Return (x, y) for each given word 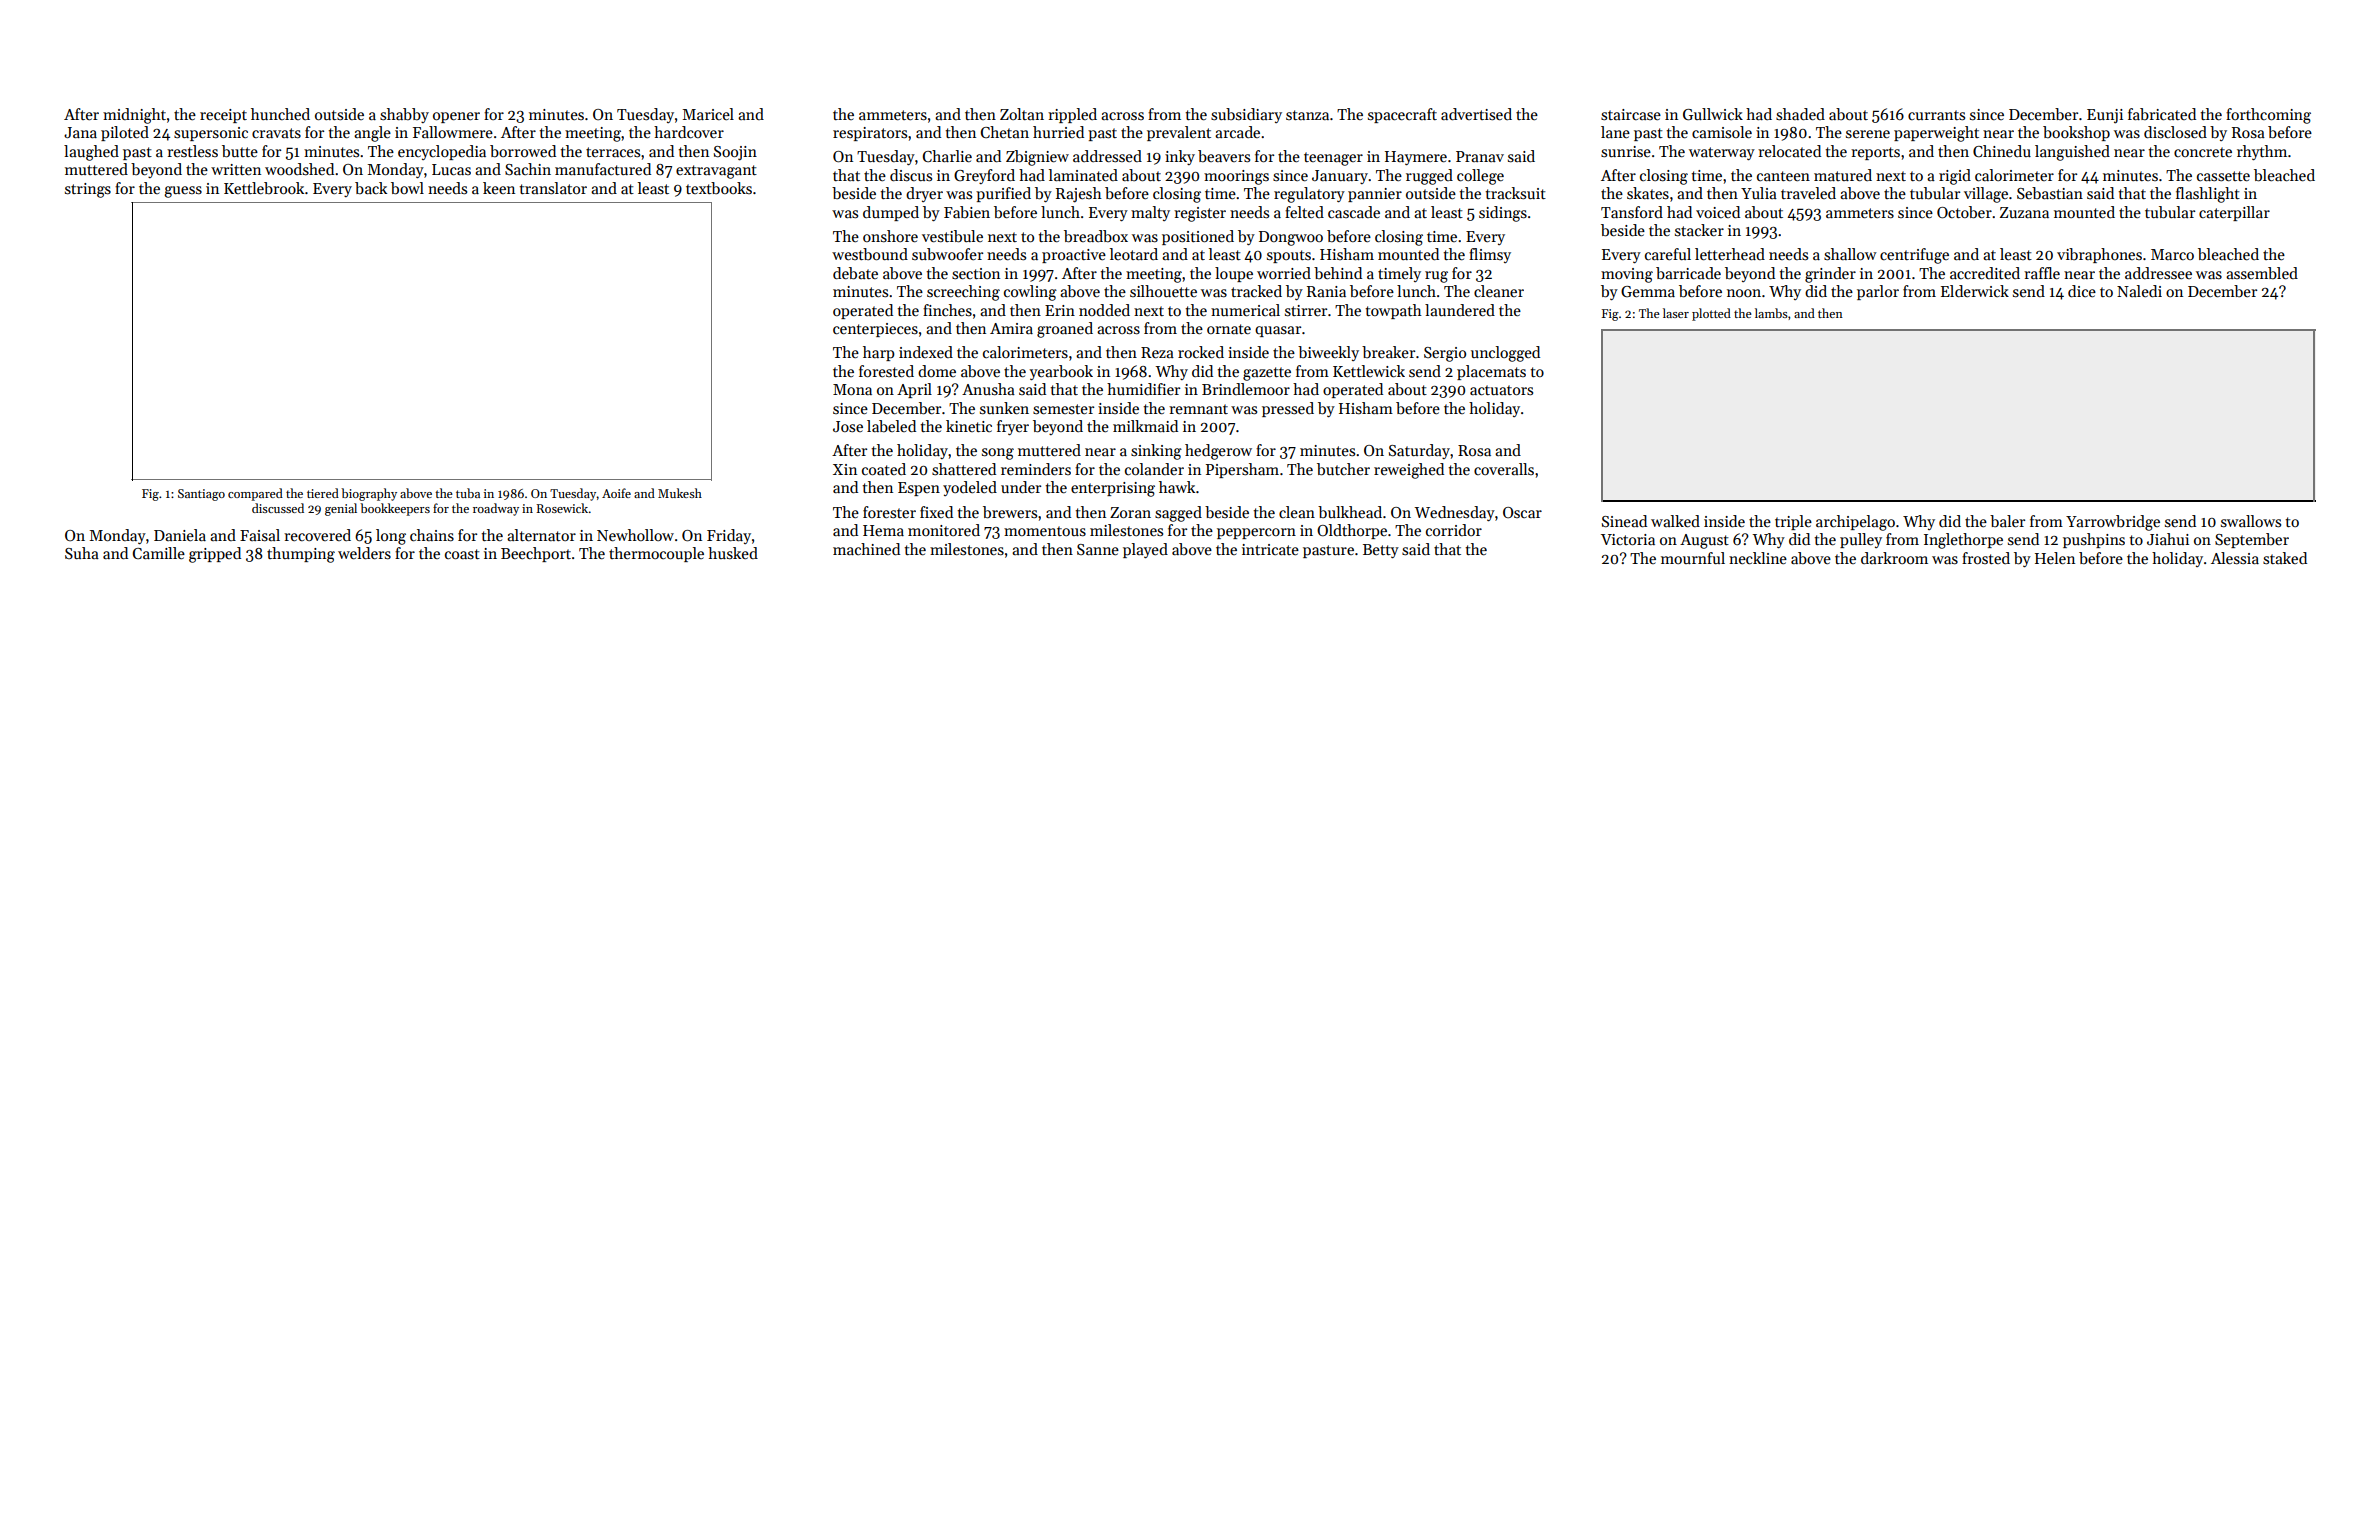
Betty (1381, 551)
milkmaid (1145, 426)
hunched (280, 114)
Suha (82, 553)
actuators (1501, 390)
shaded (1800, 114)
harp (879, 353)
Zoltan (1022, 114)
